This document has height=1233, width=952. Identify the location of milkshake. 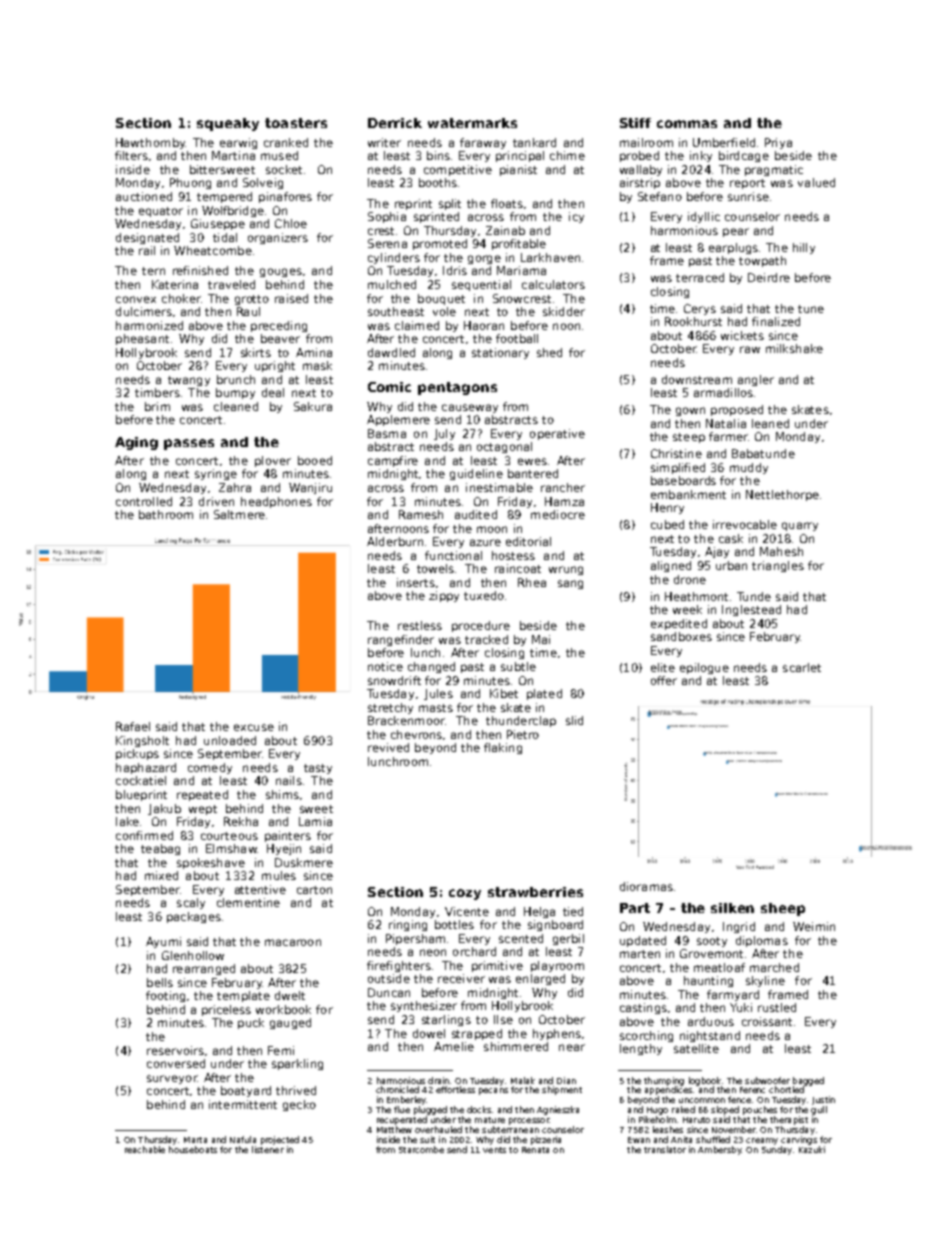
(794, 348).
